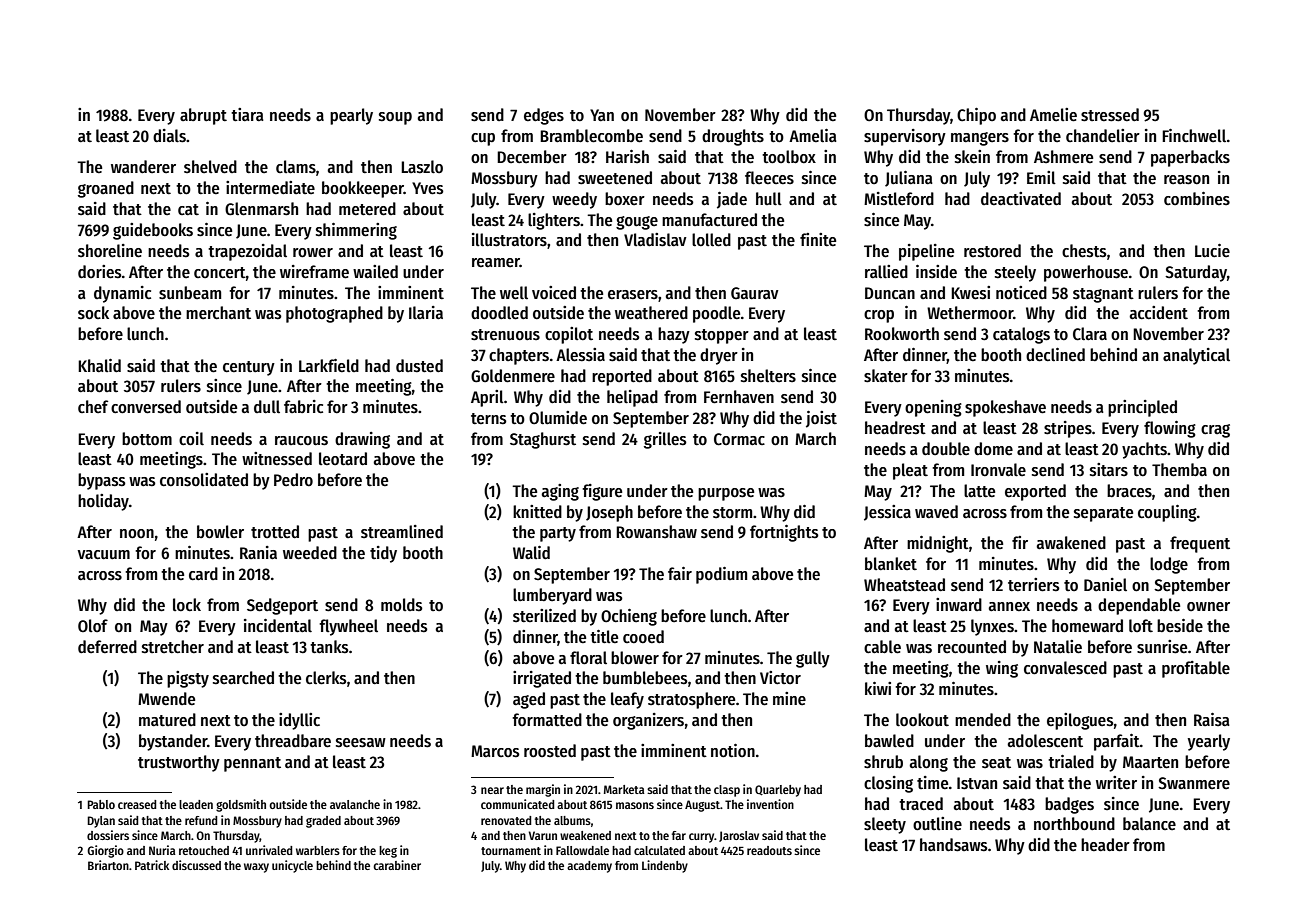  I want to click on chapters, so click(519, 356).
